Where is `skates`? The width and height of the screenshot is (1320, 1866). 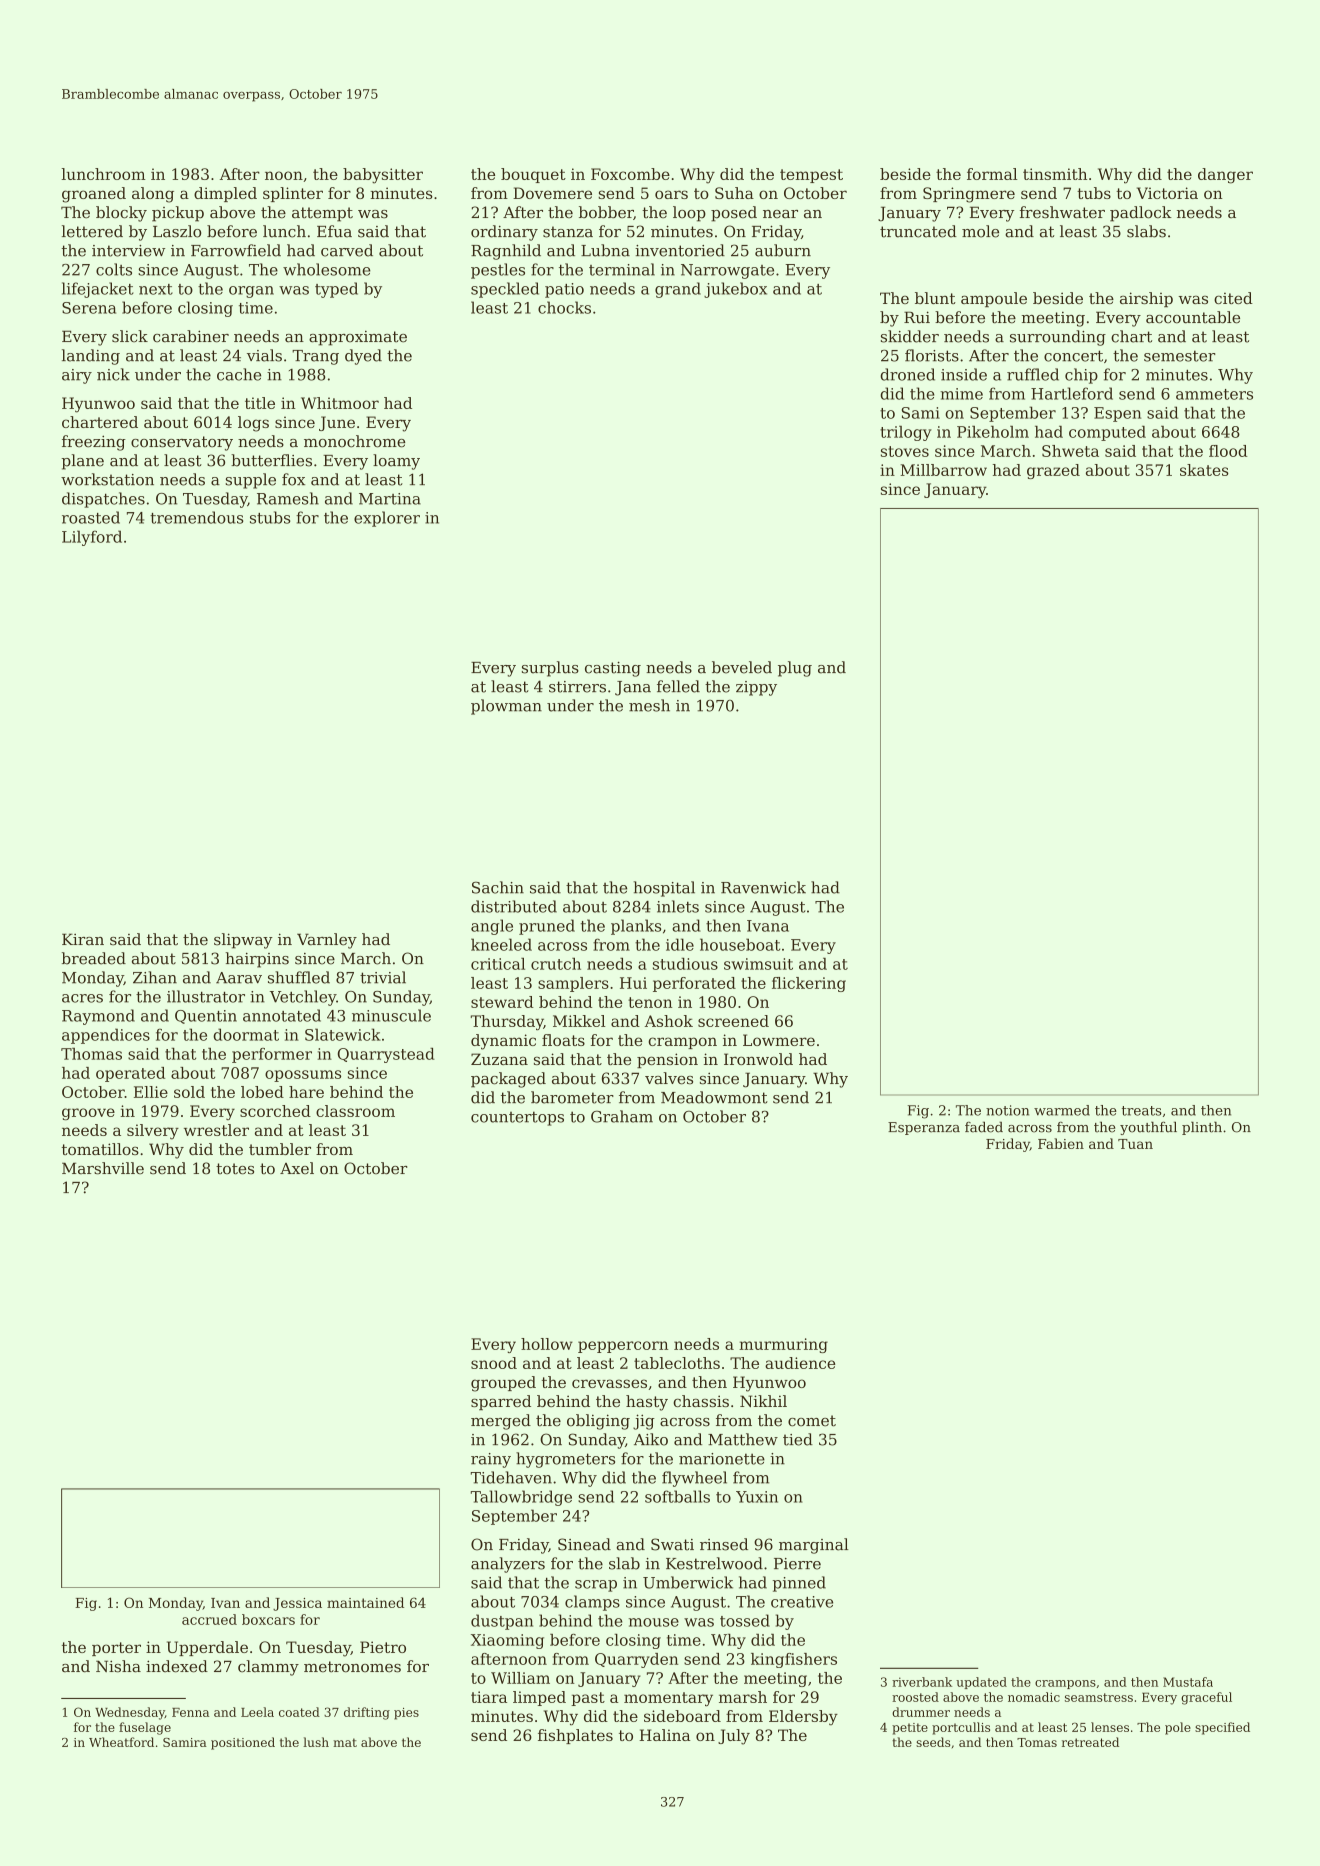
skates is located at coordinates (1204, 470).
